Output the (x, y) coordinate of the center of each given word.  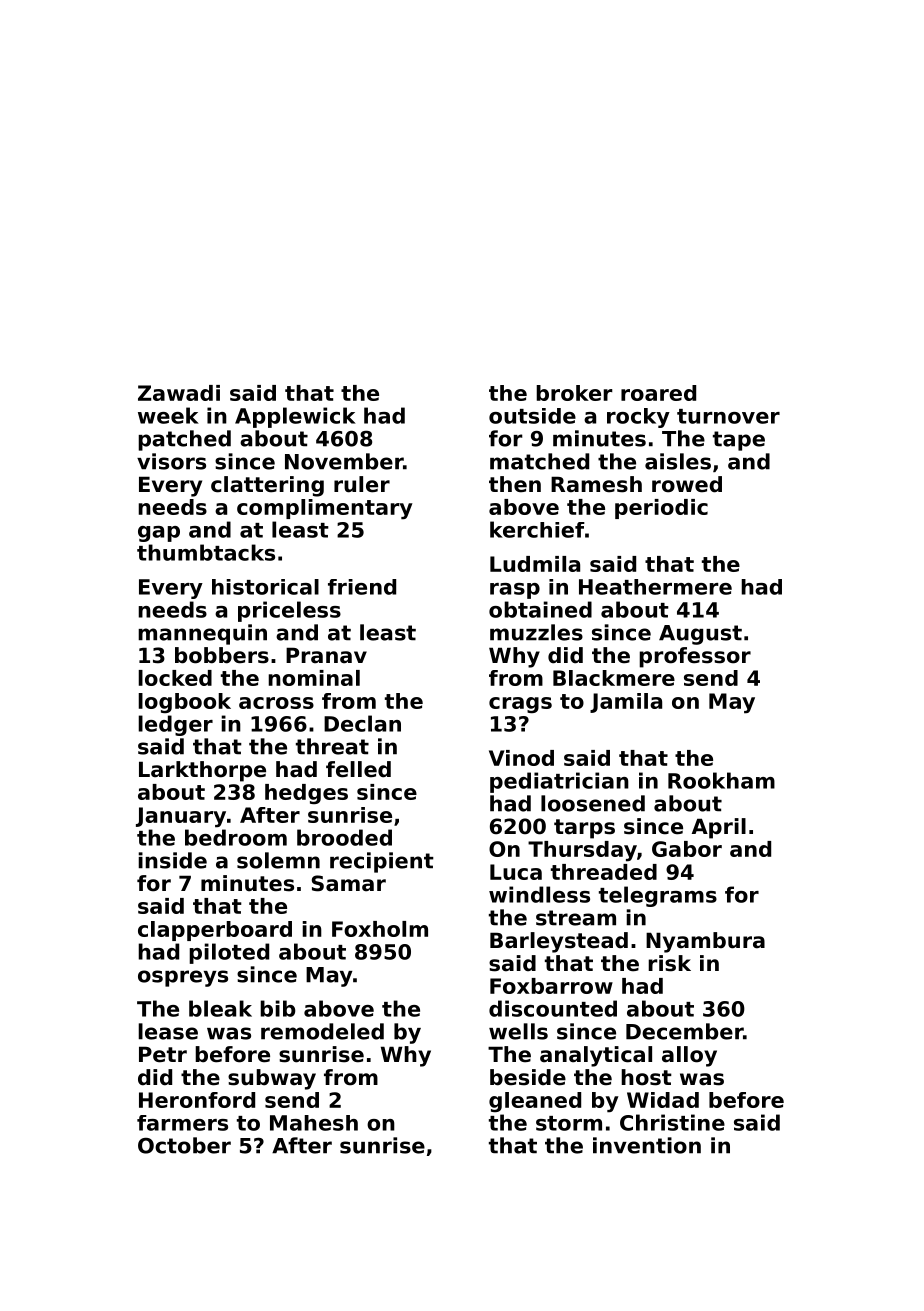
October (184, 1145)
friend (362, 587)
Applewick (295, 417)
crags (520, 705)
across (276, 703)
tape (739, 441)
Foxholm (380, 929)
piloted (229, 953)
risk (669, 963)
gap (159, 534)
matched (539, 461)
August (700, 635)
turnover (728, 416)
